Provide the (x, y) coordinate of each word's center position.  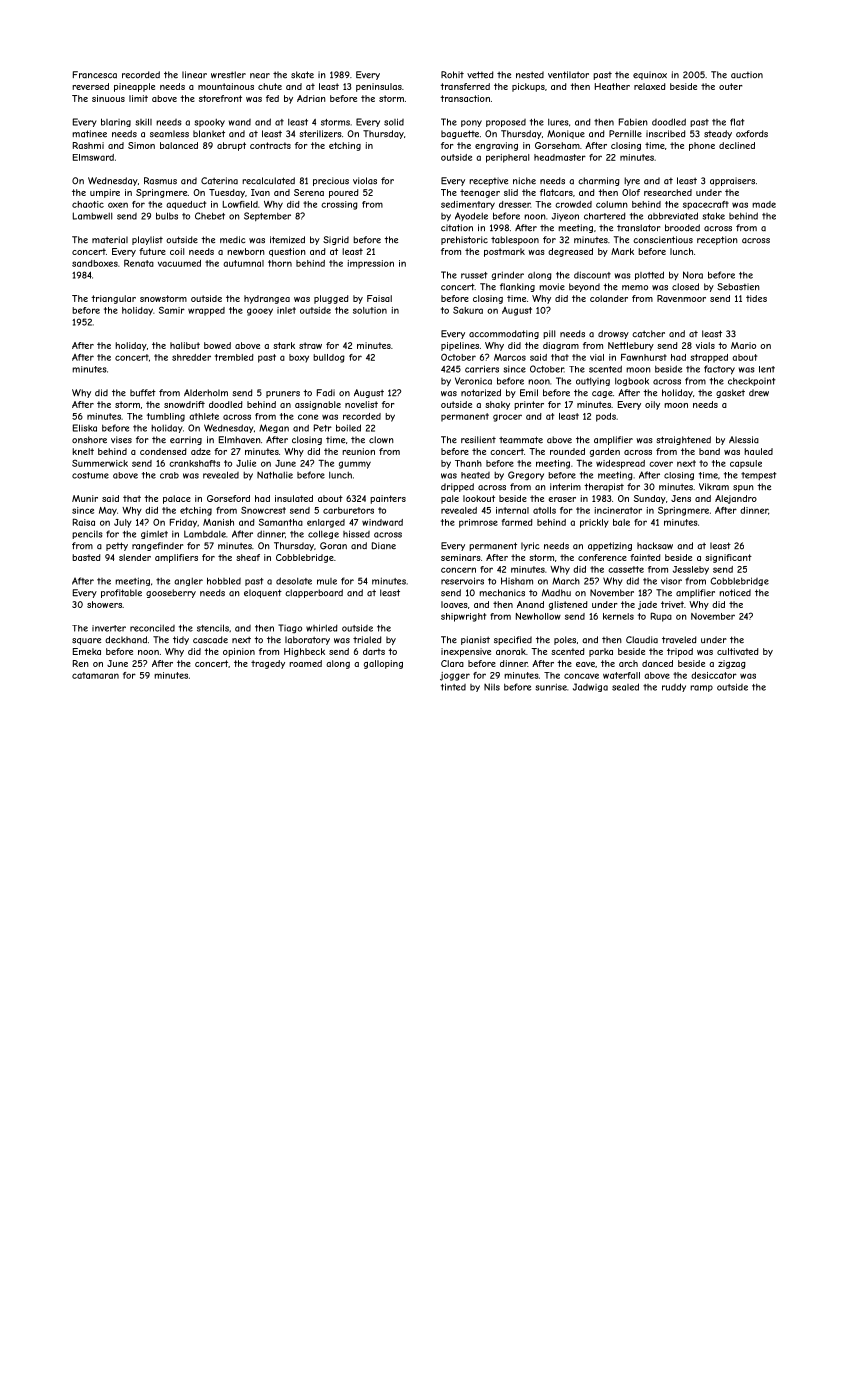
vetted (480, 75)
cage (602, 394)
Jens (681, 498)
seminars (461, 557)
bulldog (329, 358)
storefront (220, 98)
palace (177, 499)
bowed (217, 345)
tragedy (268, 664)
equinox (650, 75)
